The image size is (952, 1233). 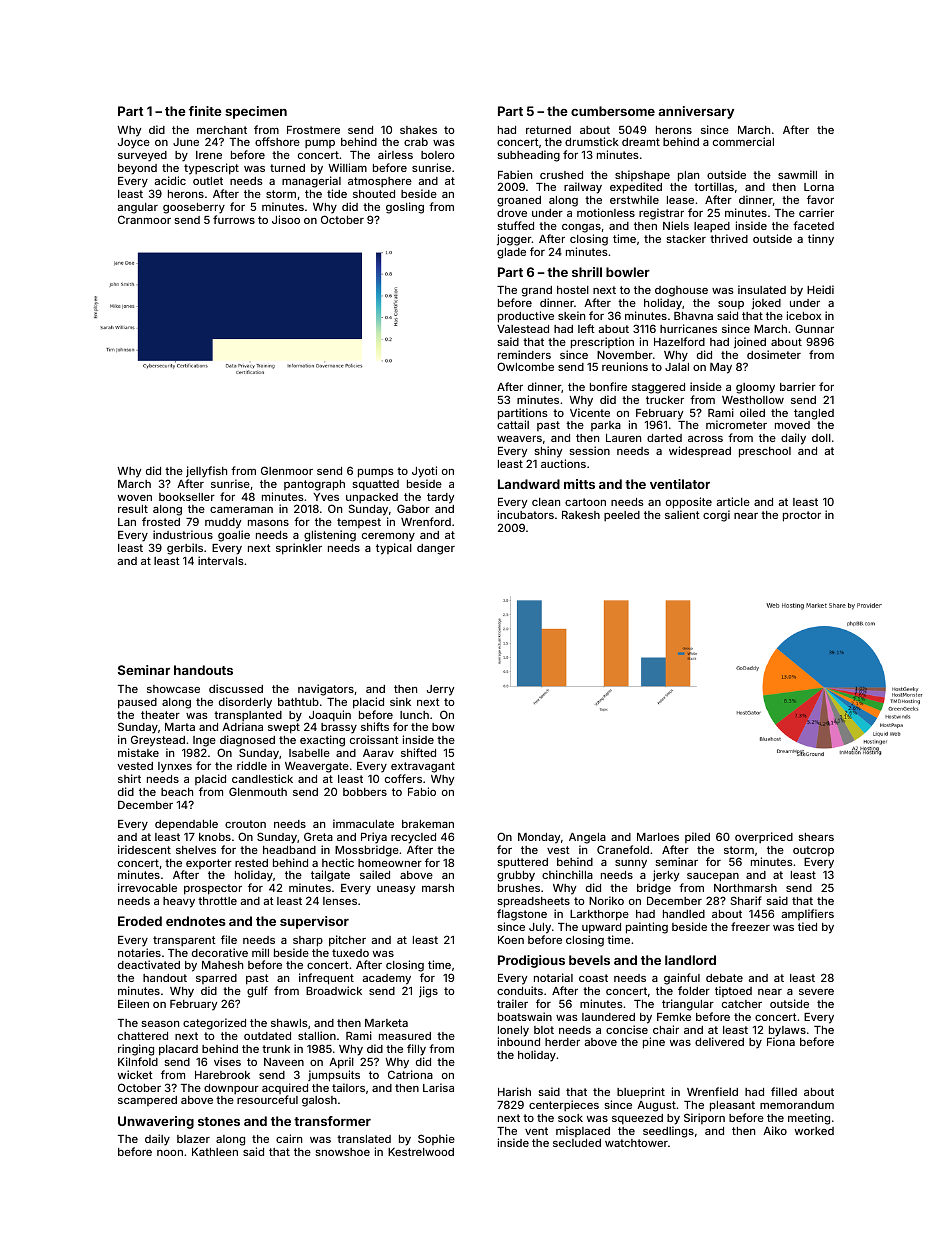 I want to click on handled, so click(x=684, y=914).
